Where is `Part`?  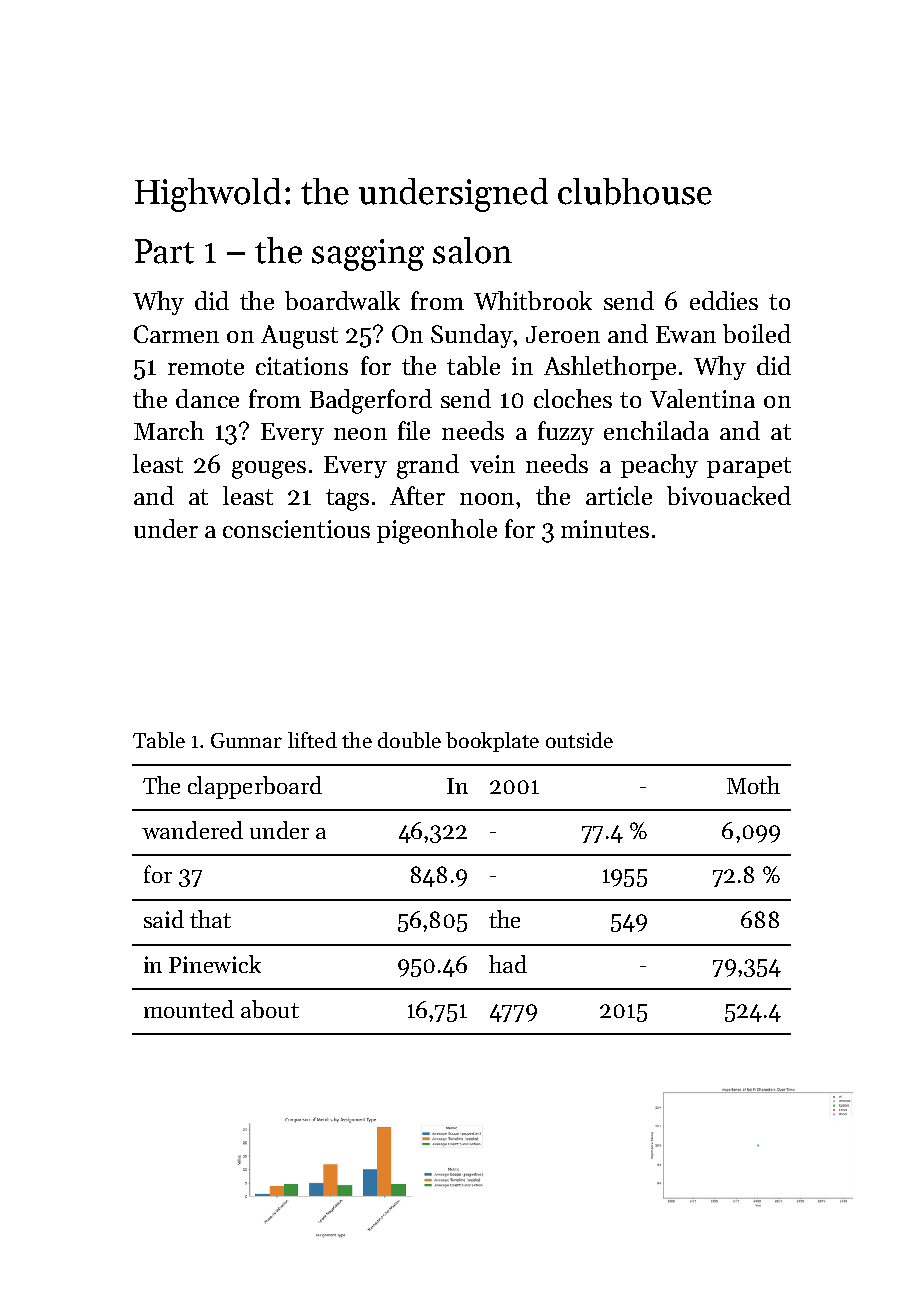
Part is located at coordinates (164, 251).
